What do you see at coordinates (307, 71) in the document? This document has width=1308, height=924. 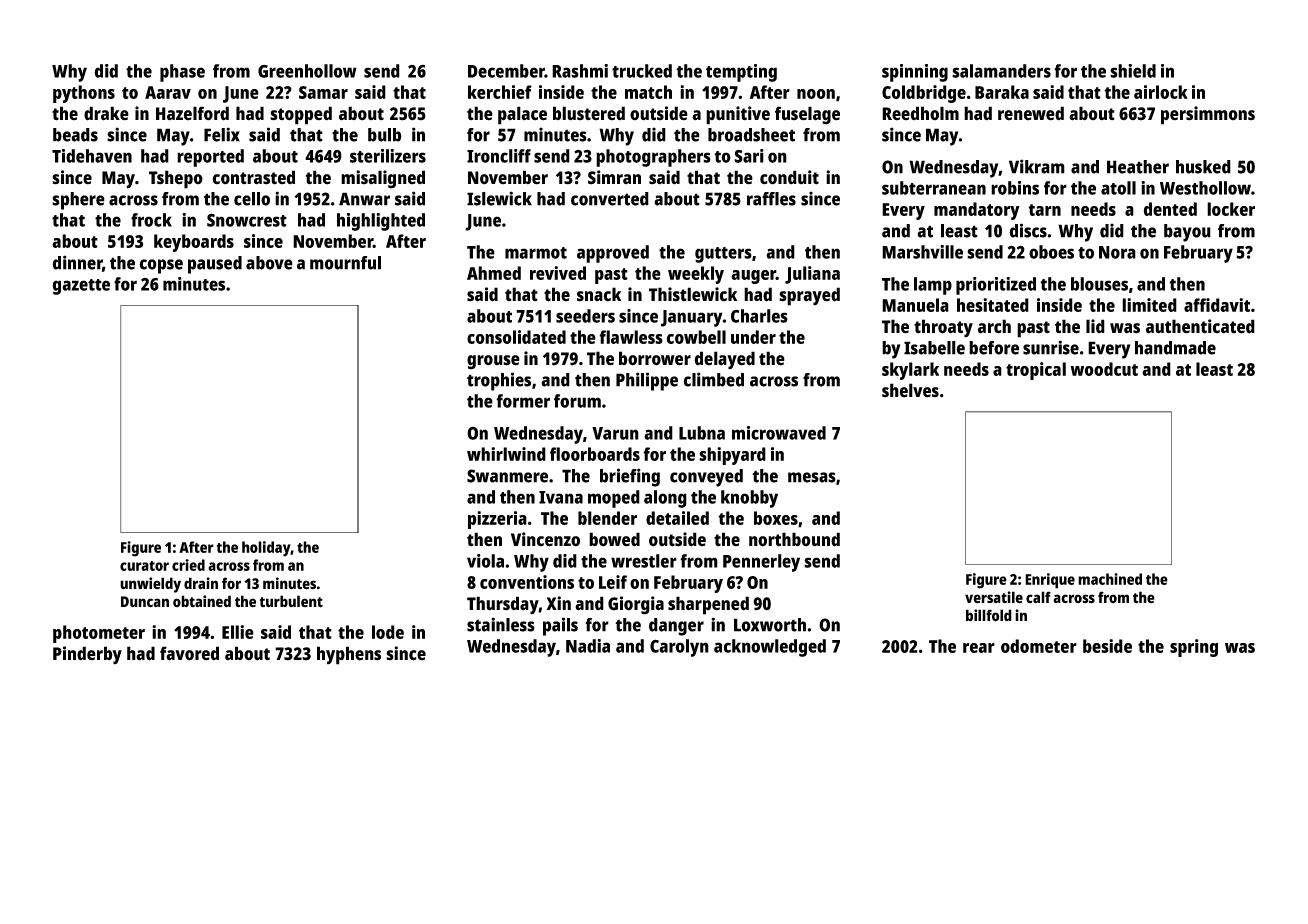 I see `Greenhollow` at bounding box center [307, 71].
